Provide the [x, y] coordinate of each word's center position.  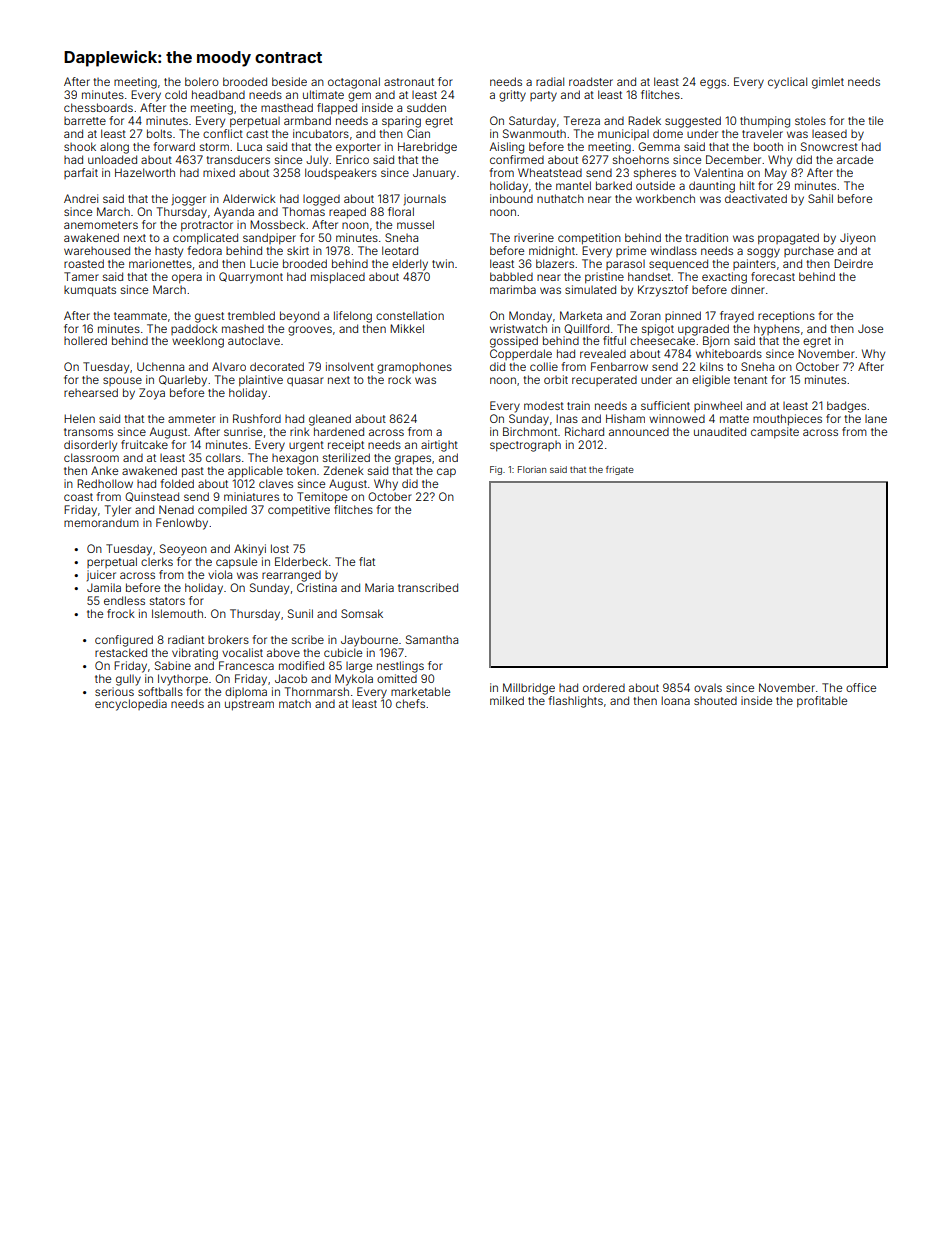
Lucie [264, 263]
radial [550, 81]
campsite [775, 433]
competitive [299, 511]
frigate [620, 470]
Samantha [432, 639]
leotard [400, 250]
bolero [202, 81]
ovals [708, 688]
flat [367, 561]
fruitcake [144, 444]
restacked [121, 652]
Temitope [322, 498]
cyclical [787, 83]
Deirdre [853, 263]
